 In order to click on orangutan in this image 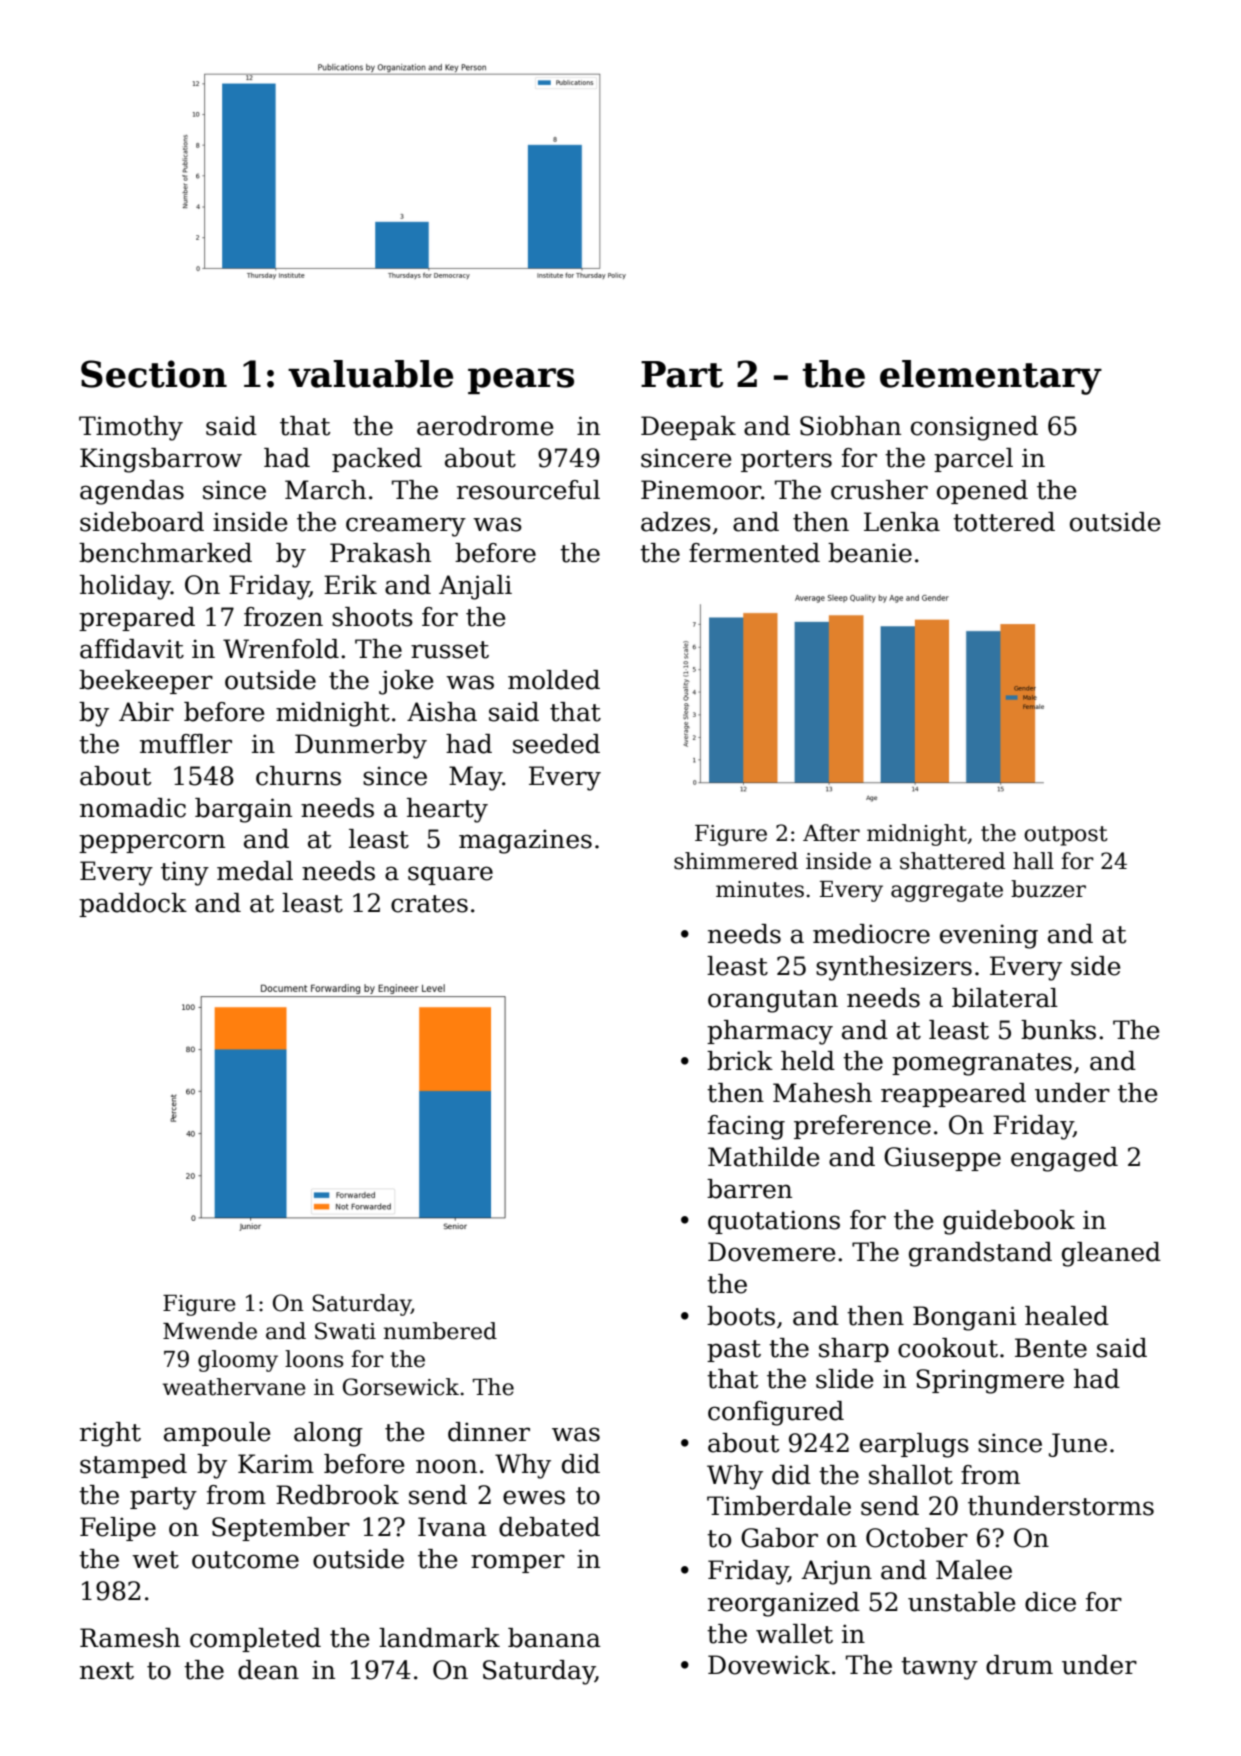, I will do `click(773, 1001)`.
